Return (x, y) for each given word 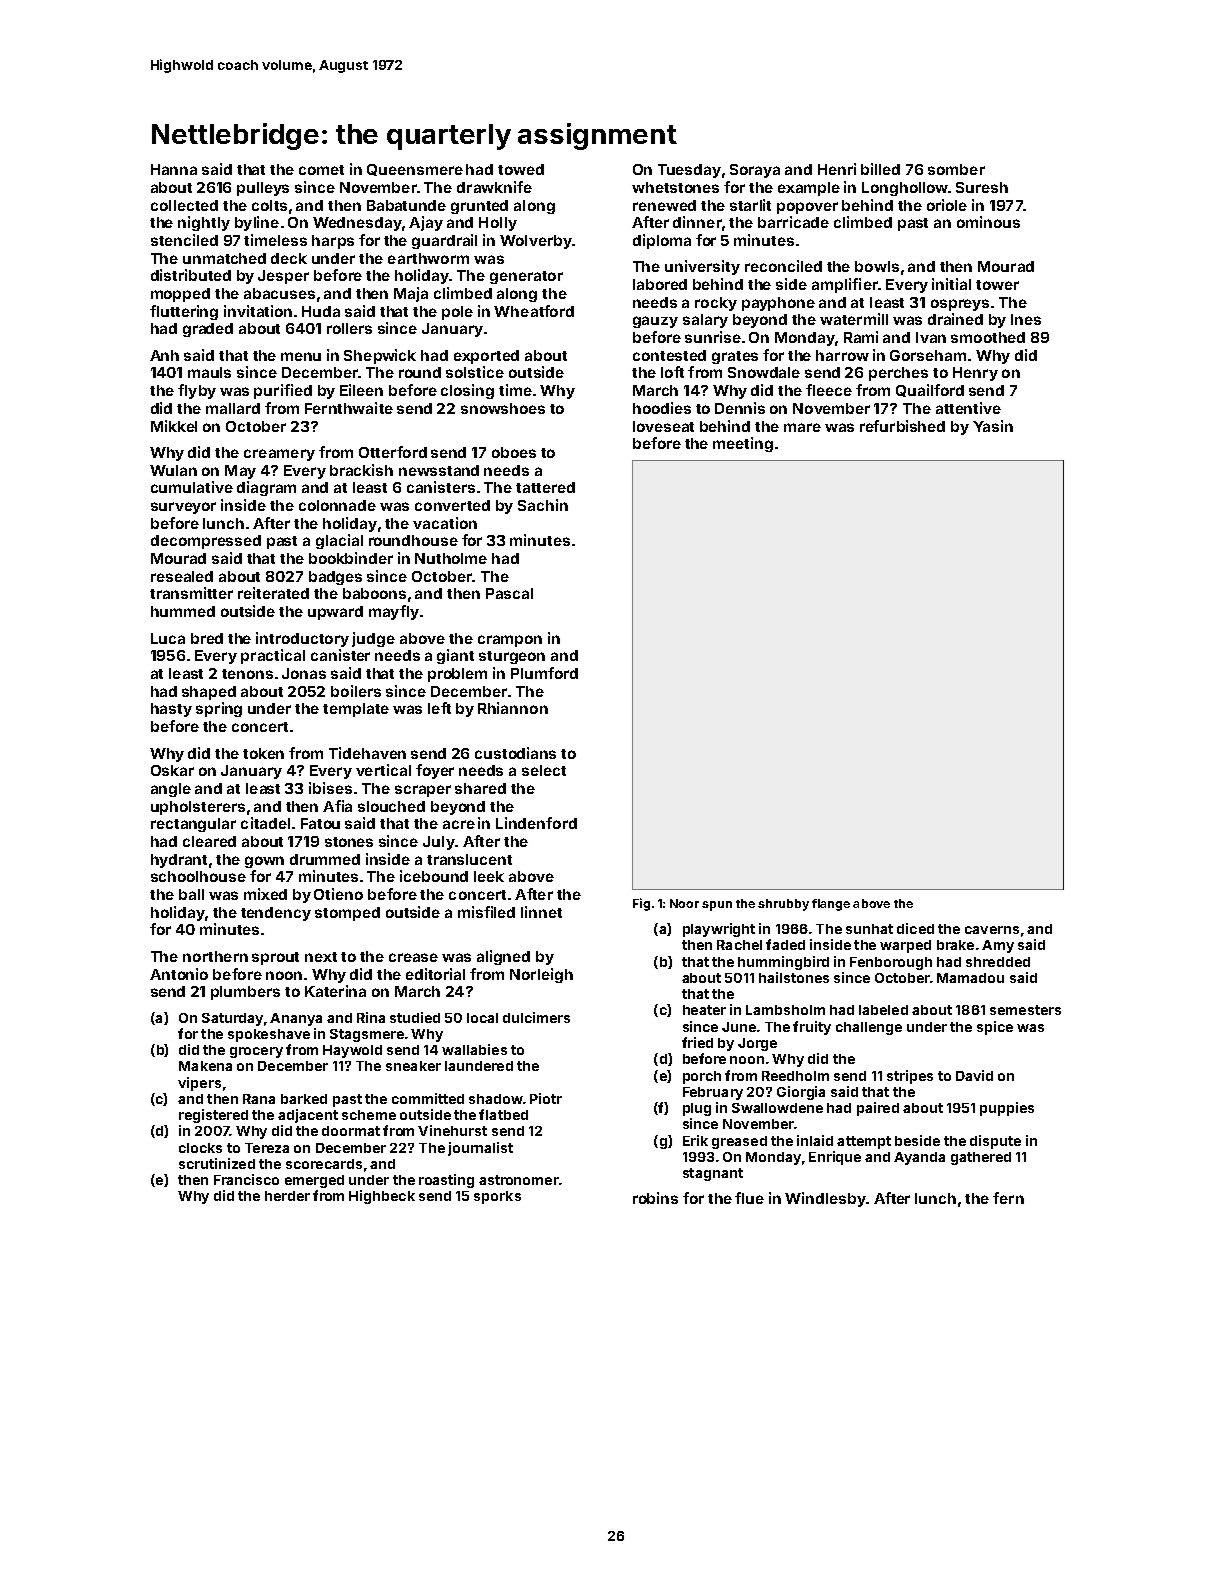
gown (264, 862)
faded (785, 944)
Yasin (993, 426)
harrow (842, 355)
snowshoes (503, 408)
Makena (205, 1066)
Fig (641, 904)
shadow (496, 1099)
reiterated (273, 593)
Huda (321, 311)
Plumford (544, 673)
